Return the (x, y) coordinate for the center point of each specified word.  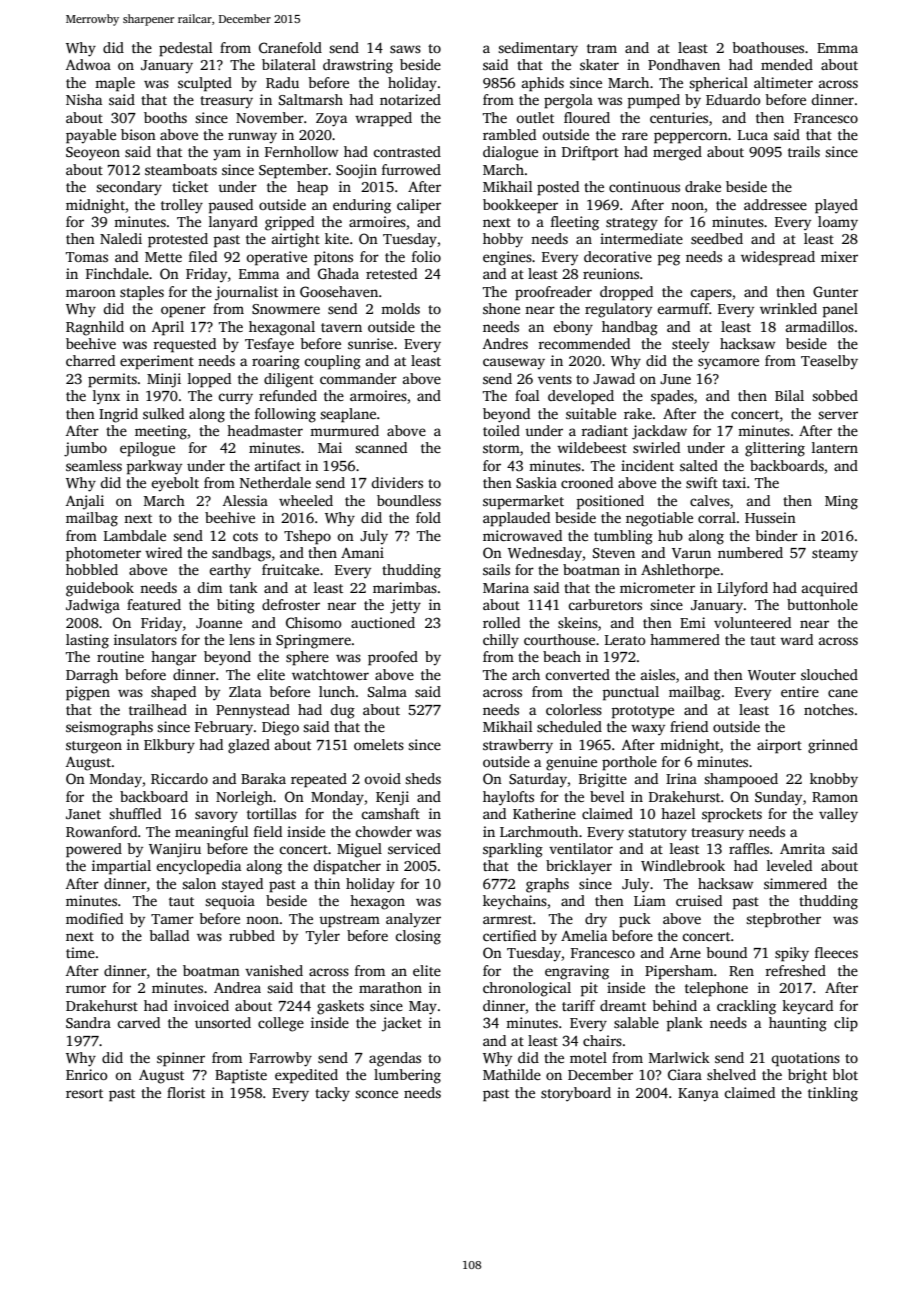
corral (717, 517)
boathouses (768, 47)
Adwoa (88, 64)
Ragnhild (95, 328)
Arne (685, 953)
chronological (527, 989)
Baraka (263, 778)
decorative (618, 256)
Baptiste (241, 1076)
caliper (419, 206)
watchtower (330, 674)
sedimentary (538, 49)
